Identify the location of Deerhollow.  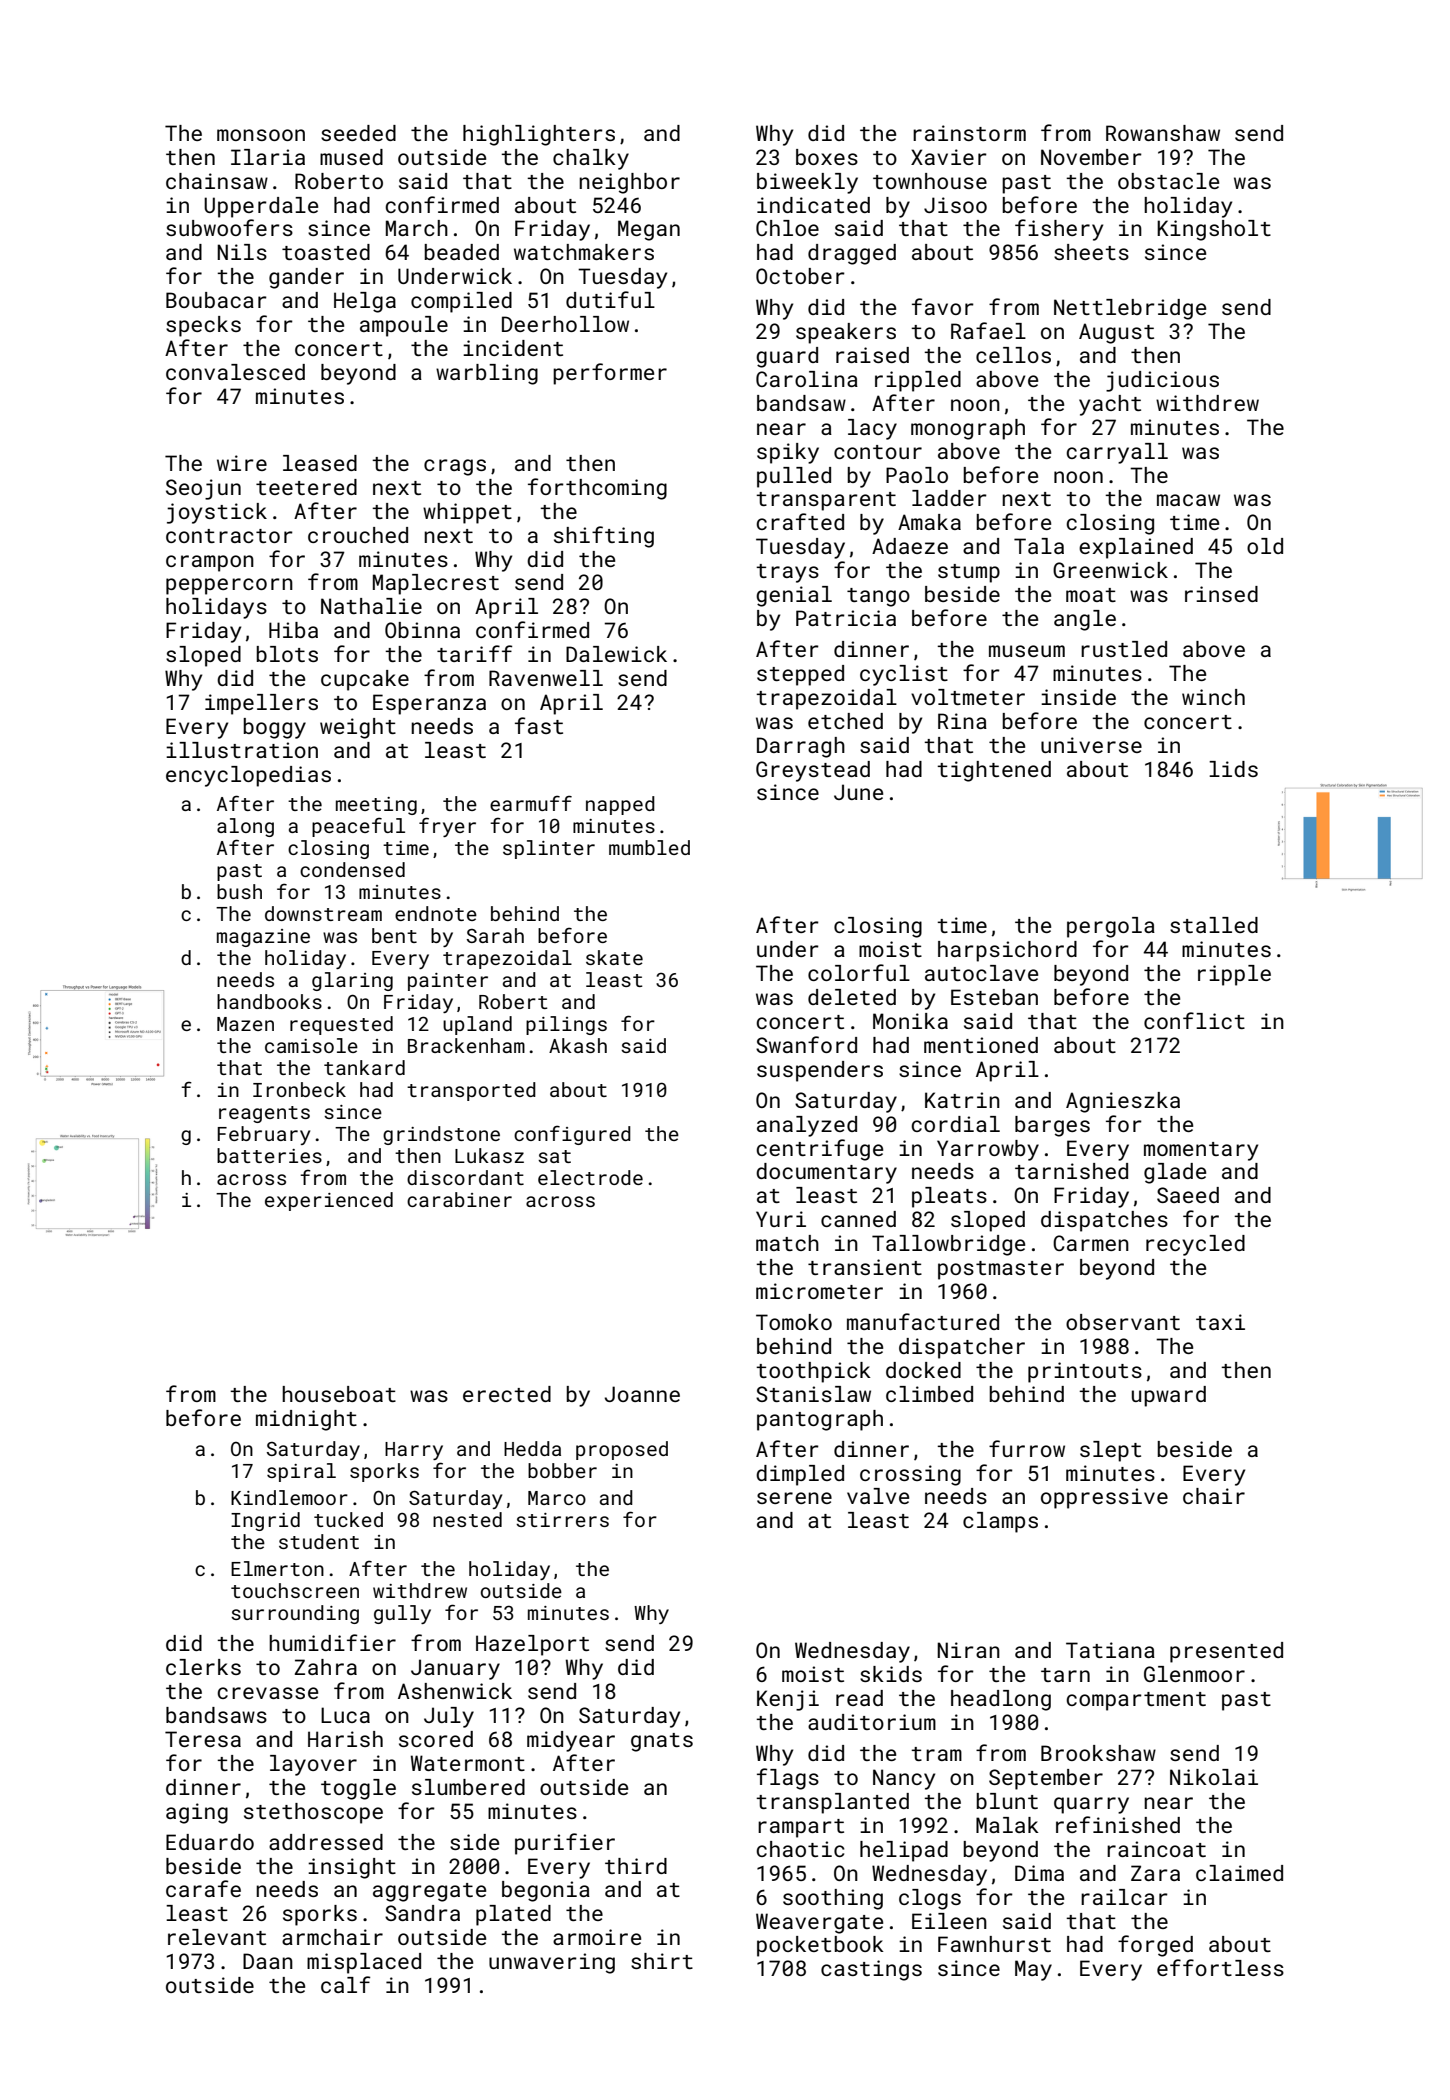
(565, 324).
